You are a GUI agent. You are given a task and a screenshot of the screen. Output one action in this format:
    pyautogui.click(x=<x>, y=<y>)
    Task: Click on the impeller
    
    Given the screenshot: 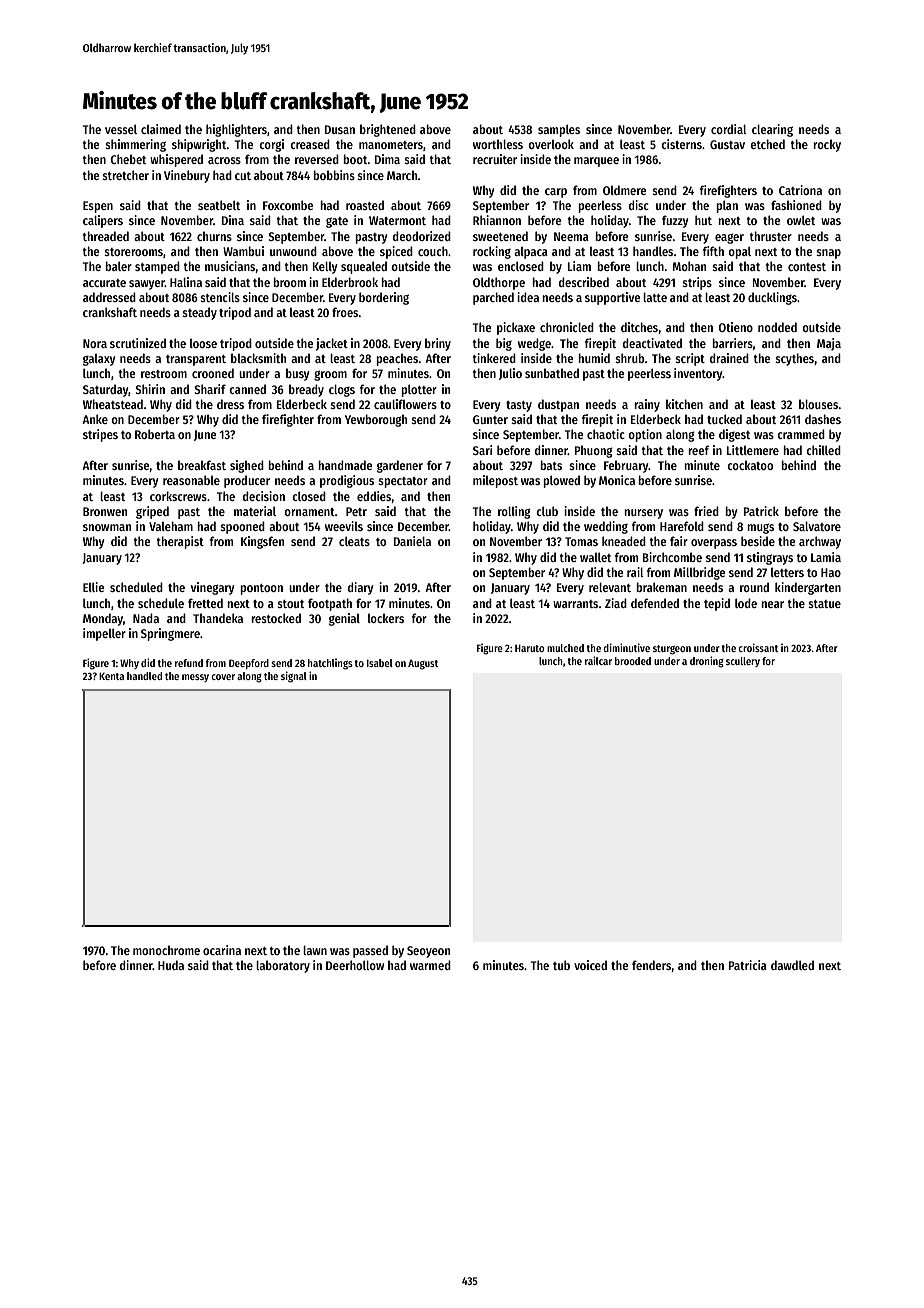 What is the action you would take?
    pyautogui.click(x=104, y=634)
